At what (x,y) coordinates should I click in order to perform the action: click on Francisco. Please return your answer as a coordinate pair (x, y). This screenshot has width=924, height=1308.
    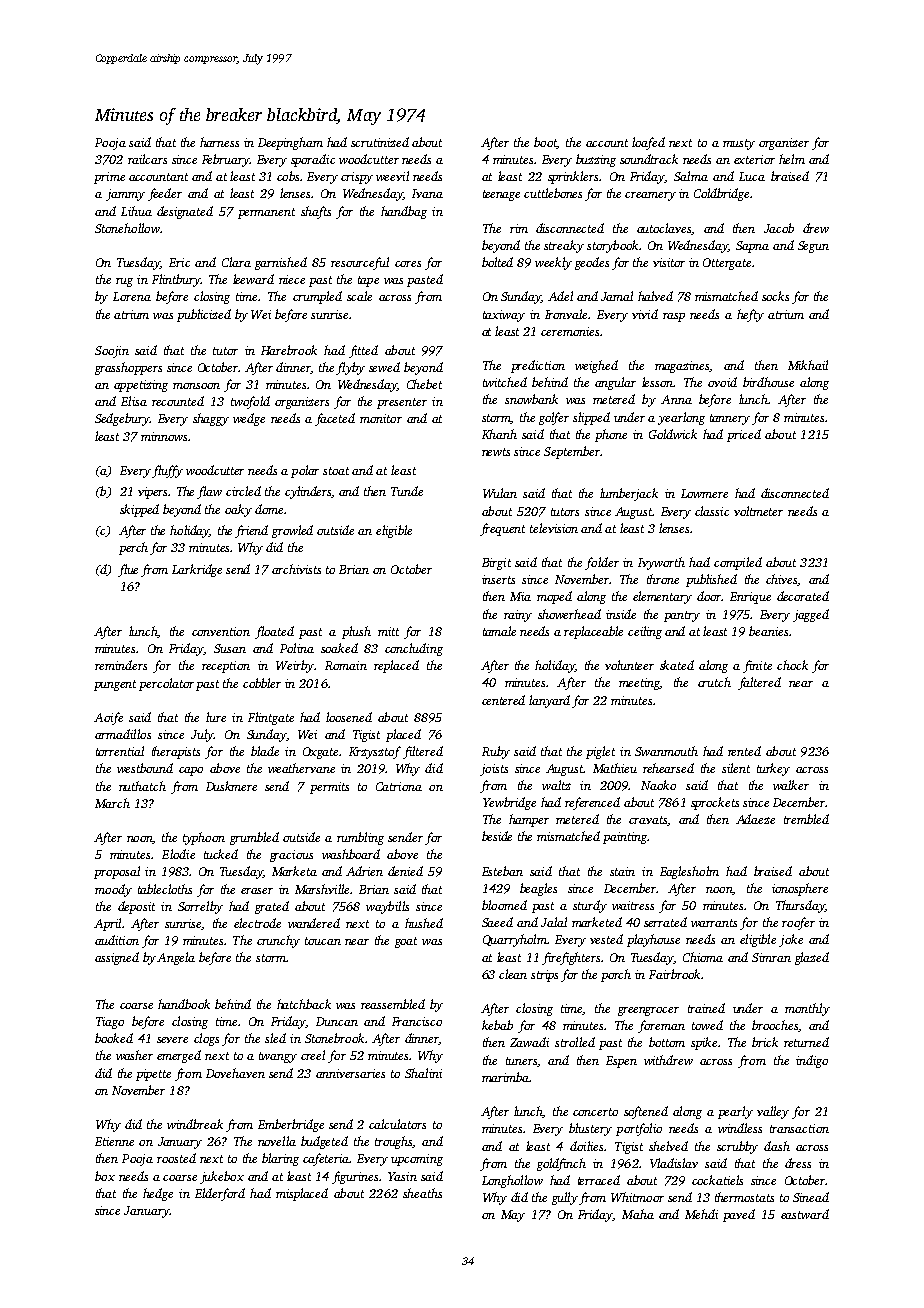
    Looking at the image, I should click on (417, 1021).
